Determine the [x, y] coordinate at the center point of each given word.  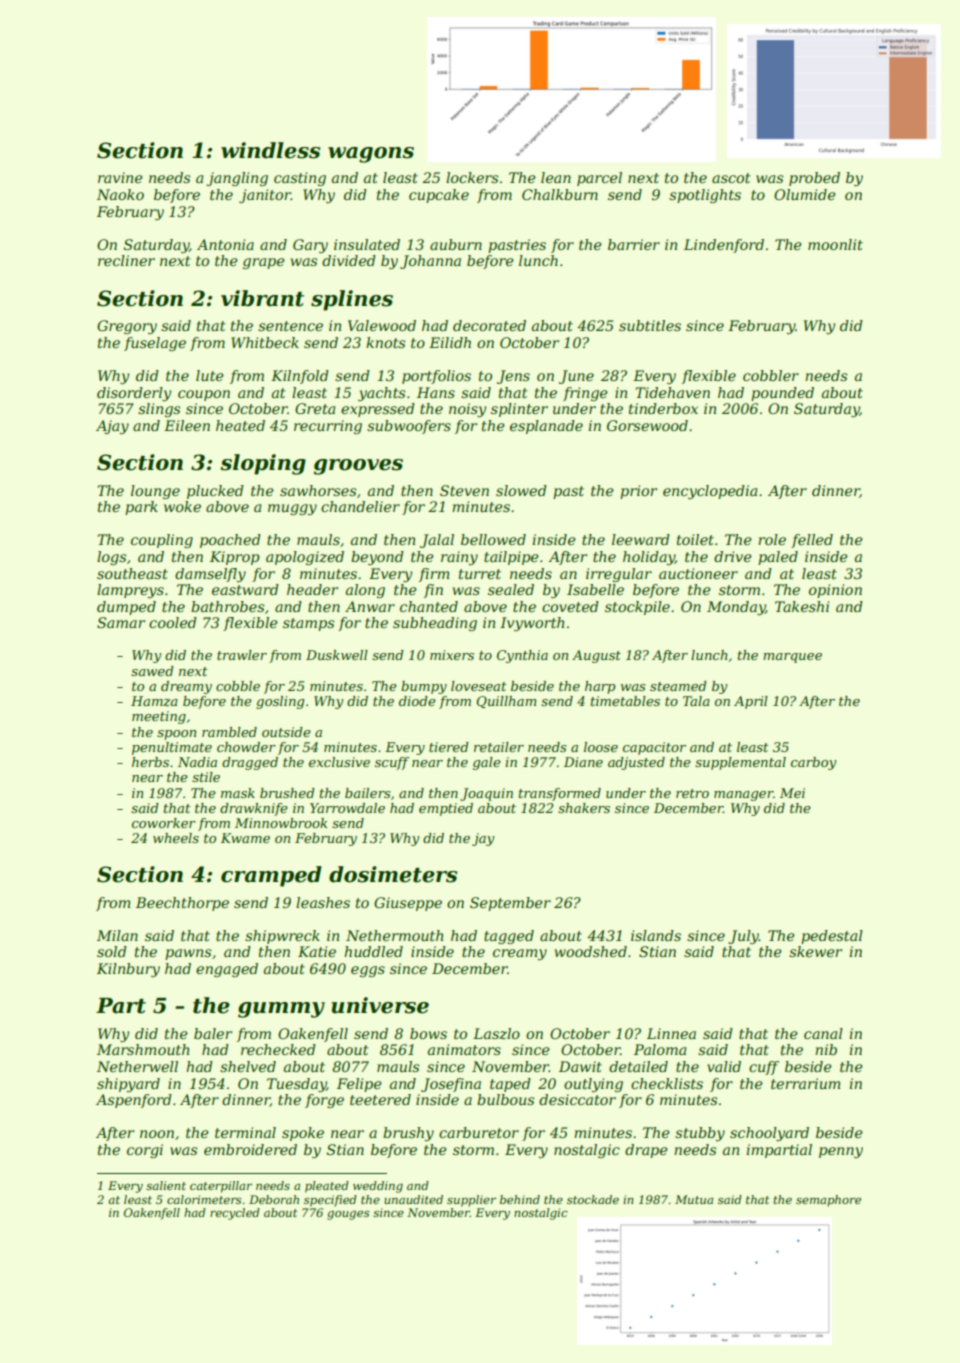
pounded [782, 394]
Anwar [370, 606]
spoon [176, 735]
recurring [328, 427]
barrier [634, 244]
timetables [625, 701]
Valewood [382, 325]
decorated [489, 325]
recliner [126, 260]
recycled [235, 1214]
